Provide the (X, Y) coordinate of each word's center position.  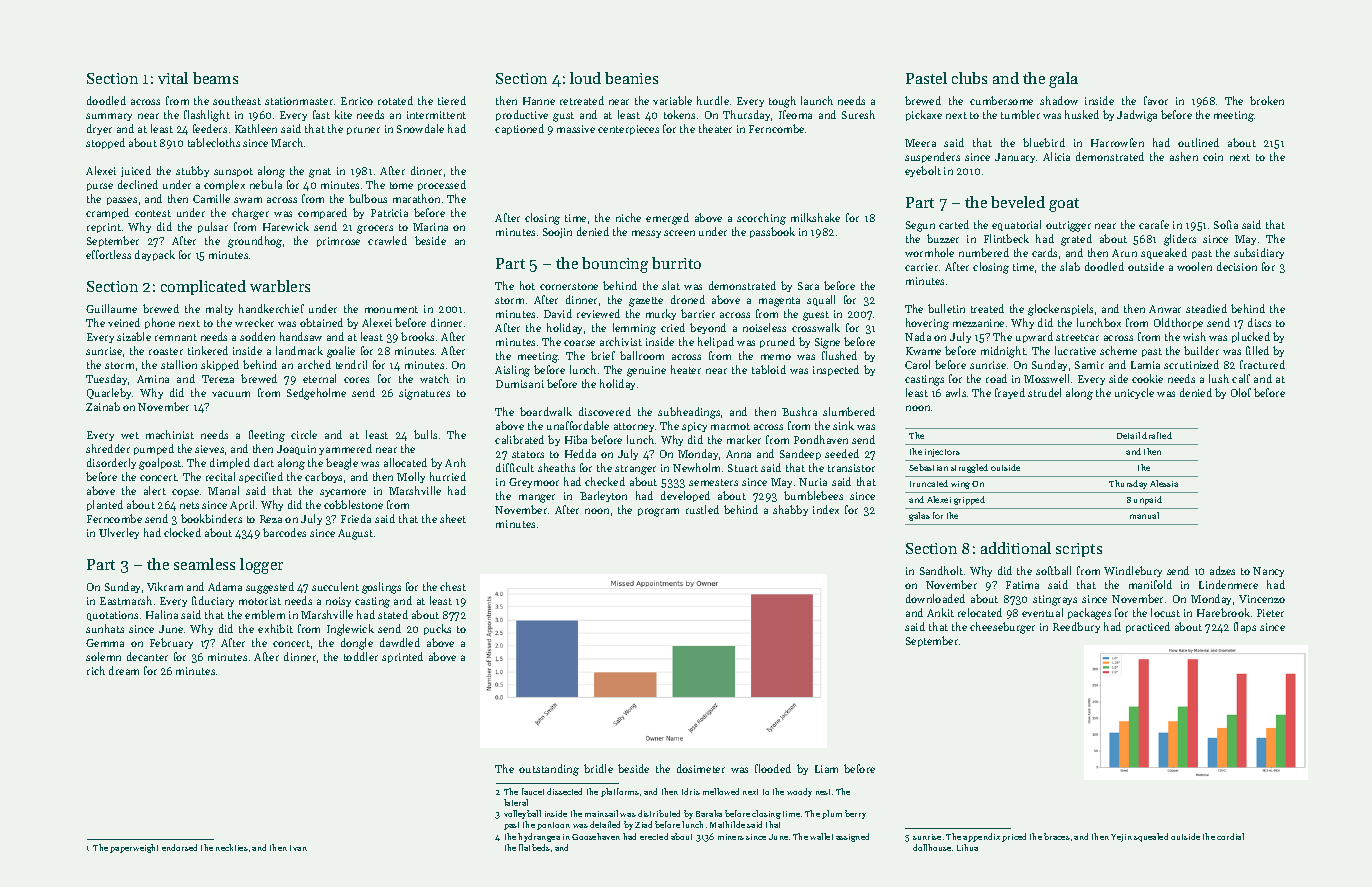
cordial (1230, 836)
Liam (826, 769)
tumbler (1020, 114)
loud (585, 78)
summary (109, 117)
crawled (387, 240)
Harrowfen (1117, 142)
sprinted (402, 657)
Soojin (557, 233)
